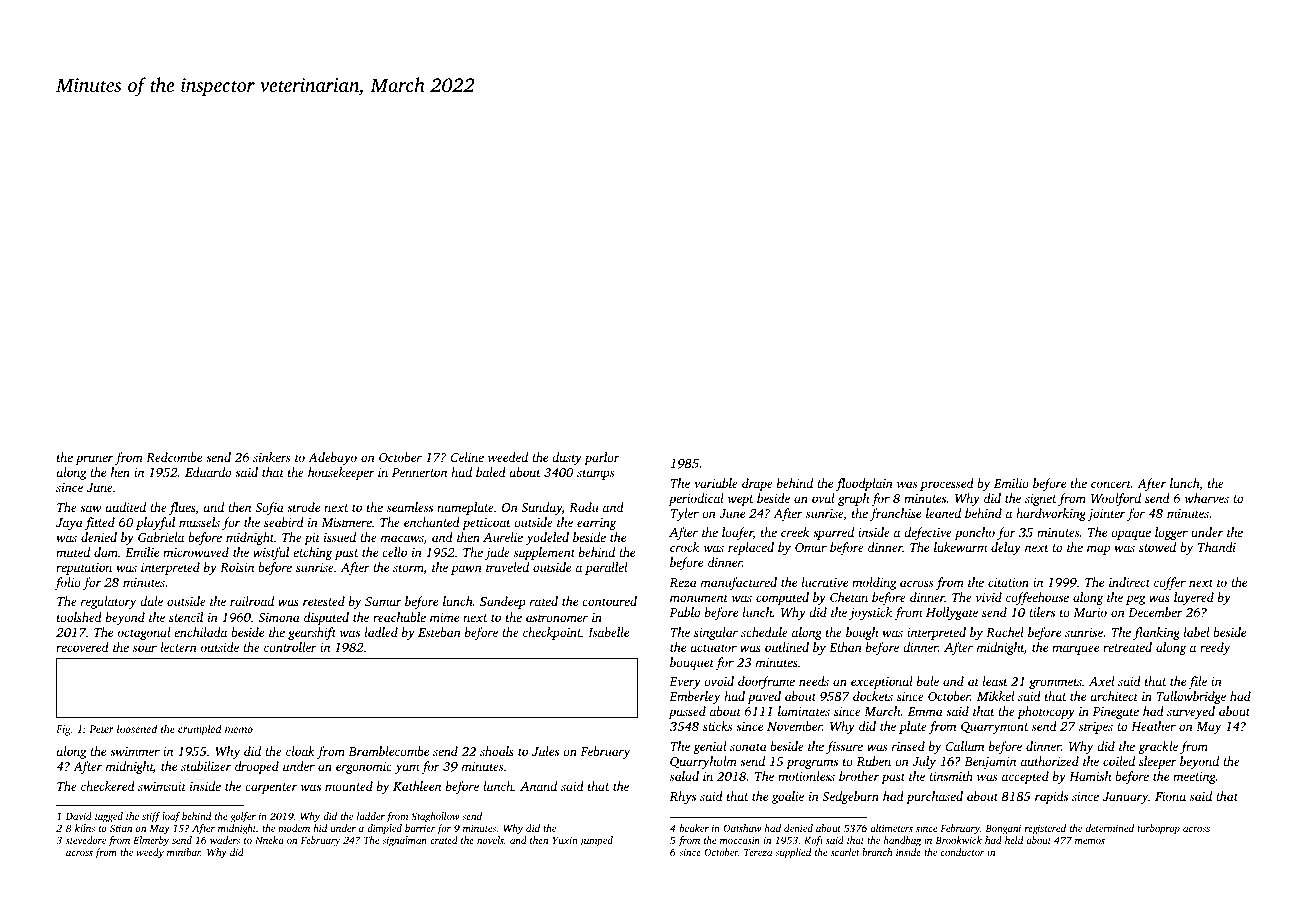 The width and height of the screenshot is (1308, 924). Describe the element at coordinates (63, 730) in the screenshot. I see `Fig` at that location.
